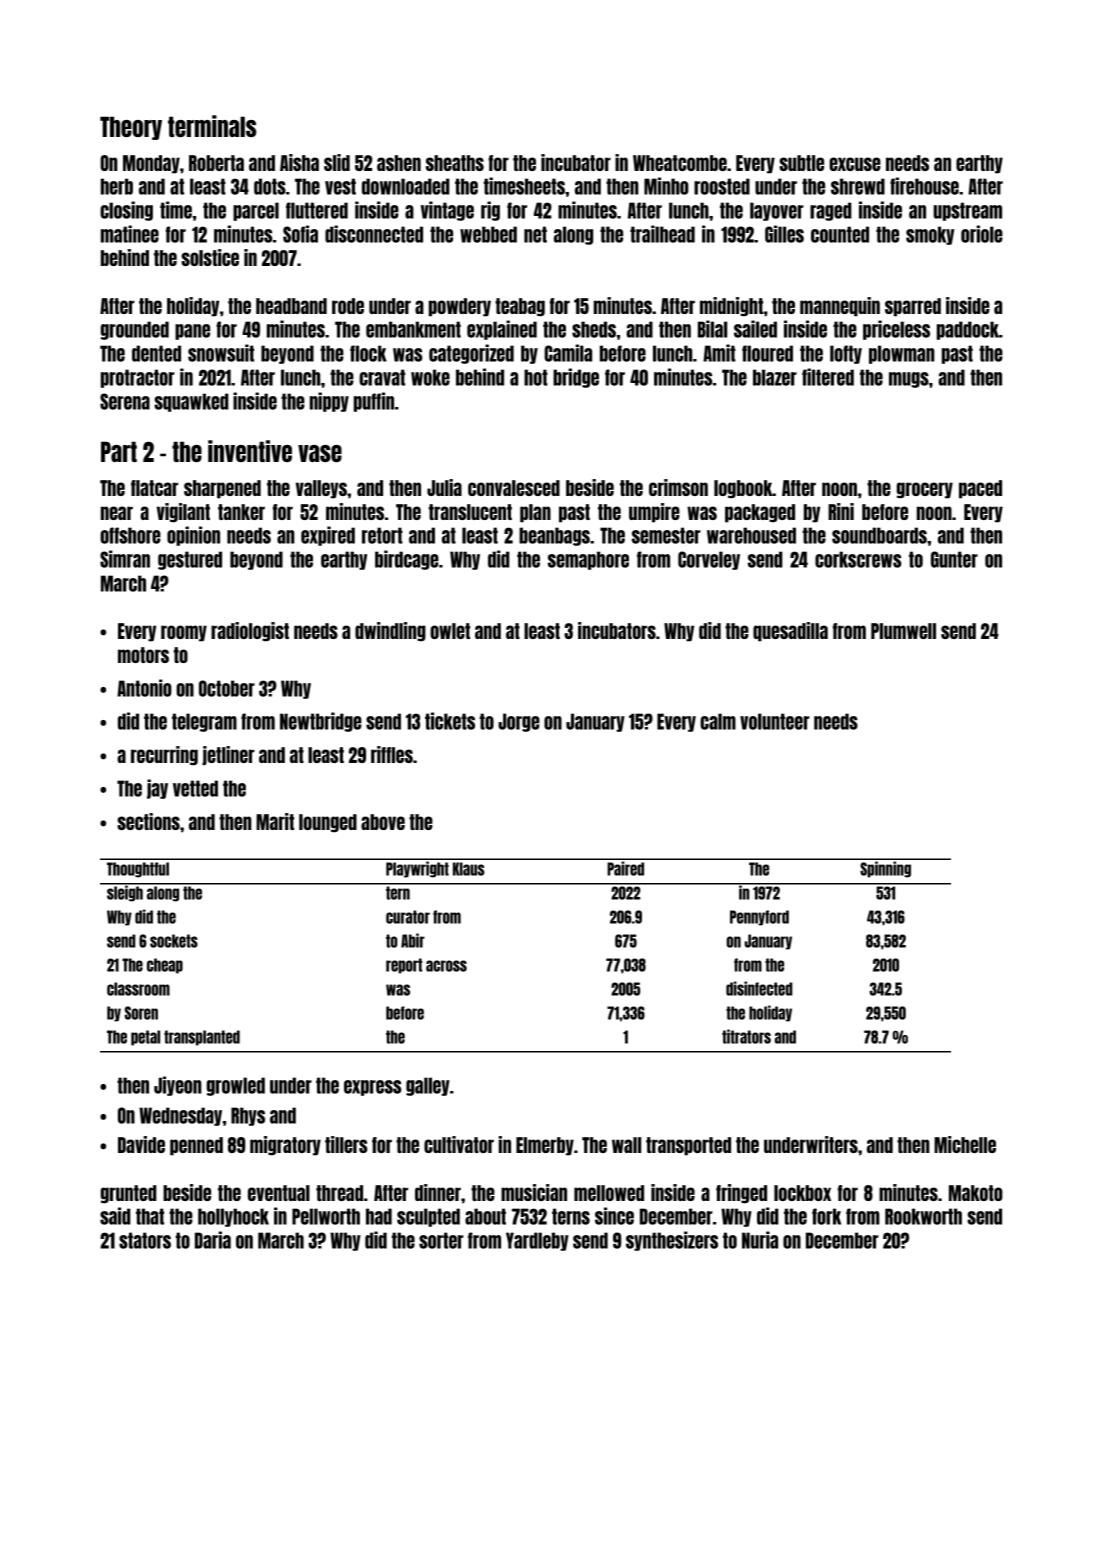  Describe the element at coordinates (450, 631) in the screenshot. I see `owlet` at that location.
